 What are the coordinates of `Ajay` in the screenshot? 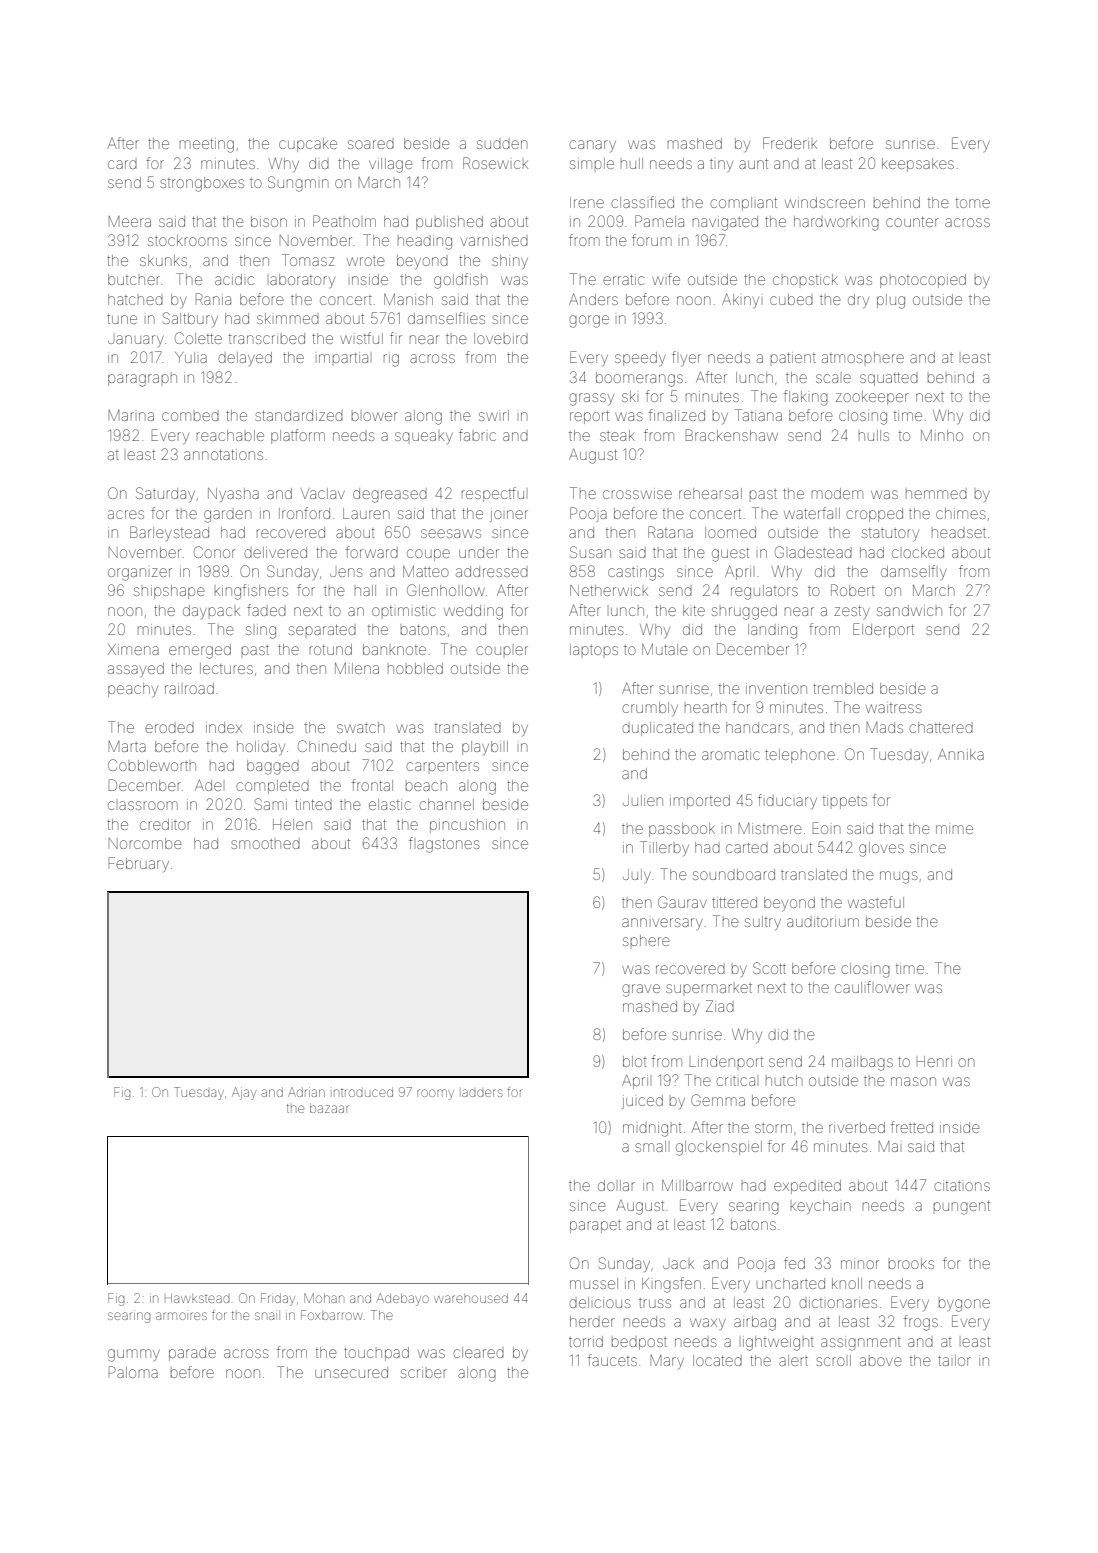 It's located at (244, 1093).
